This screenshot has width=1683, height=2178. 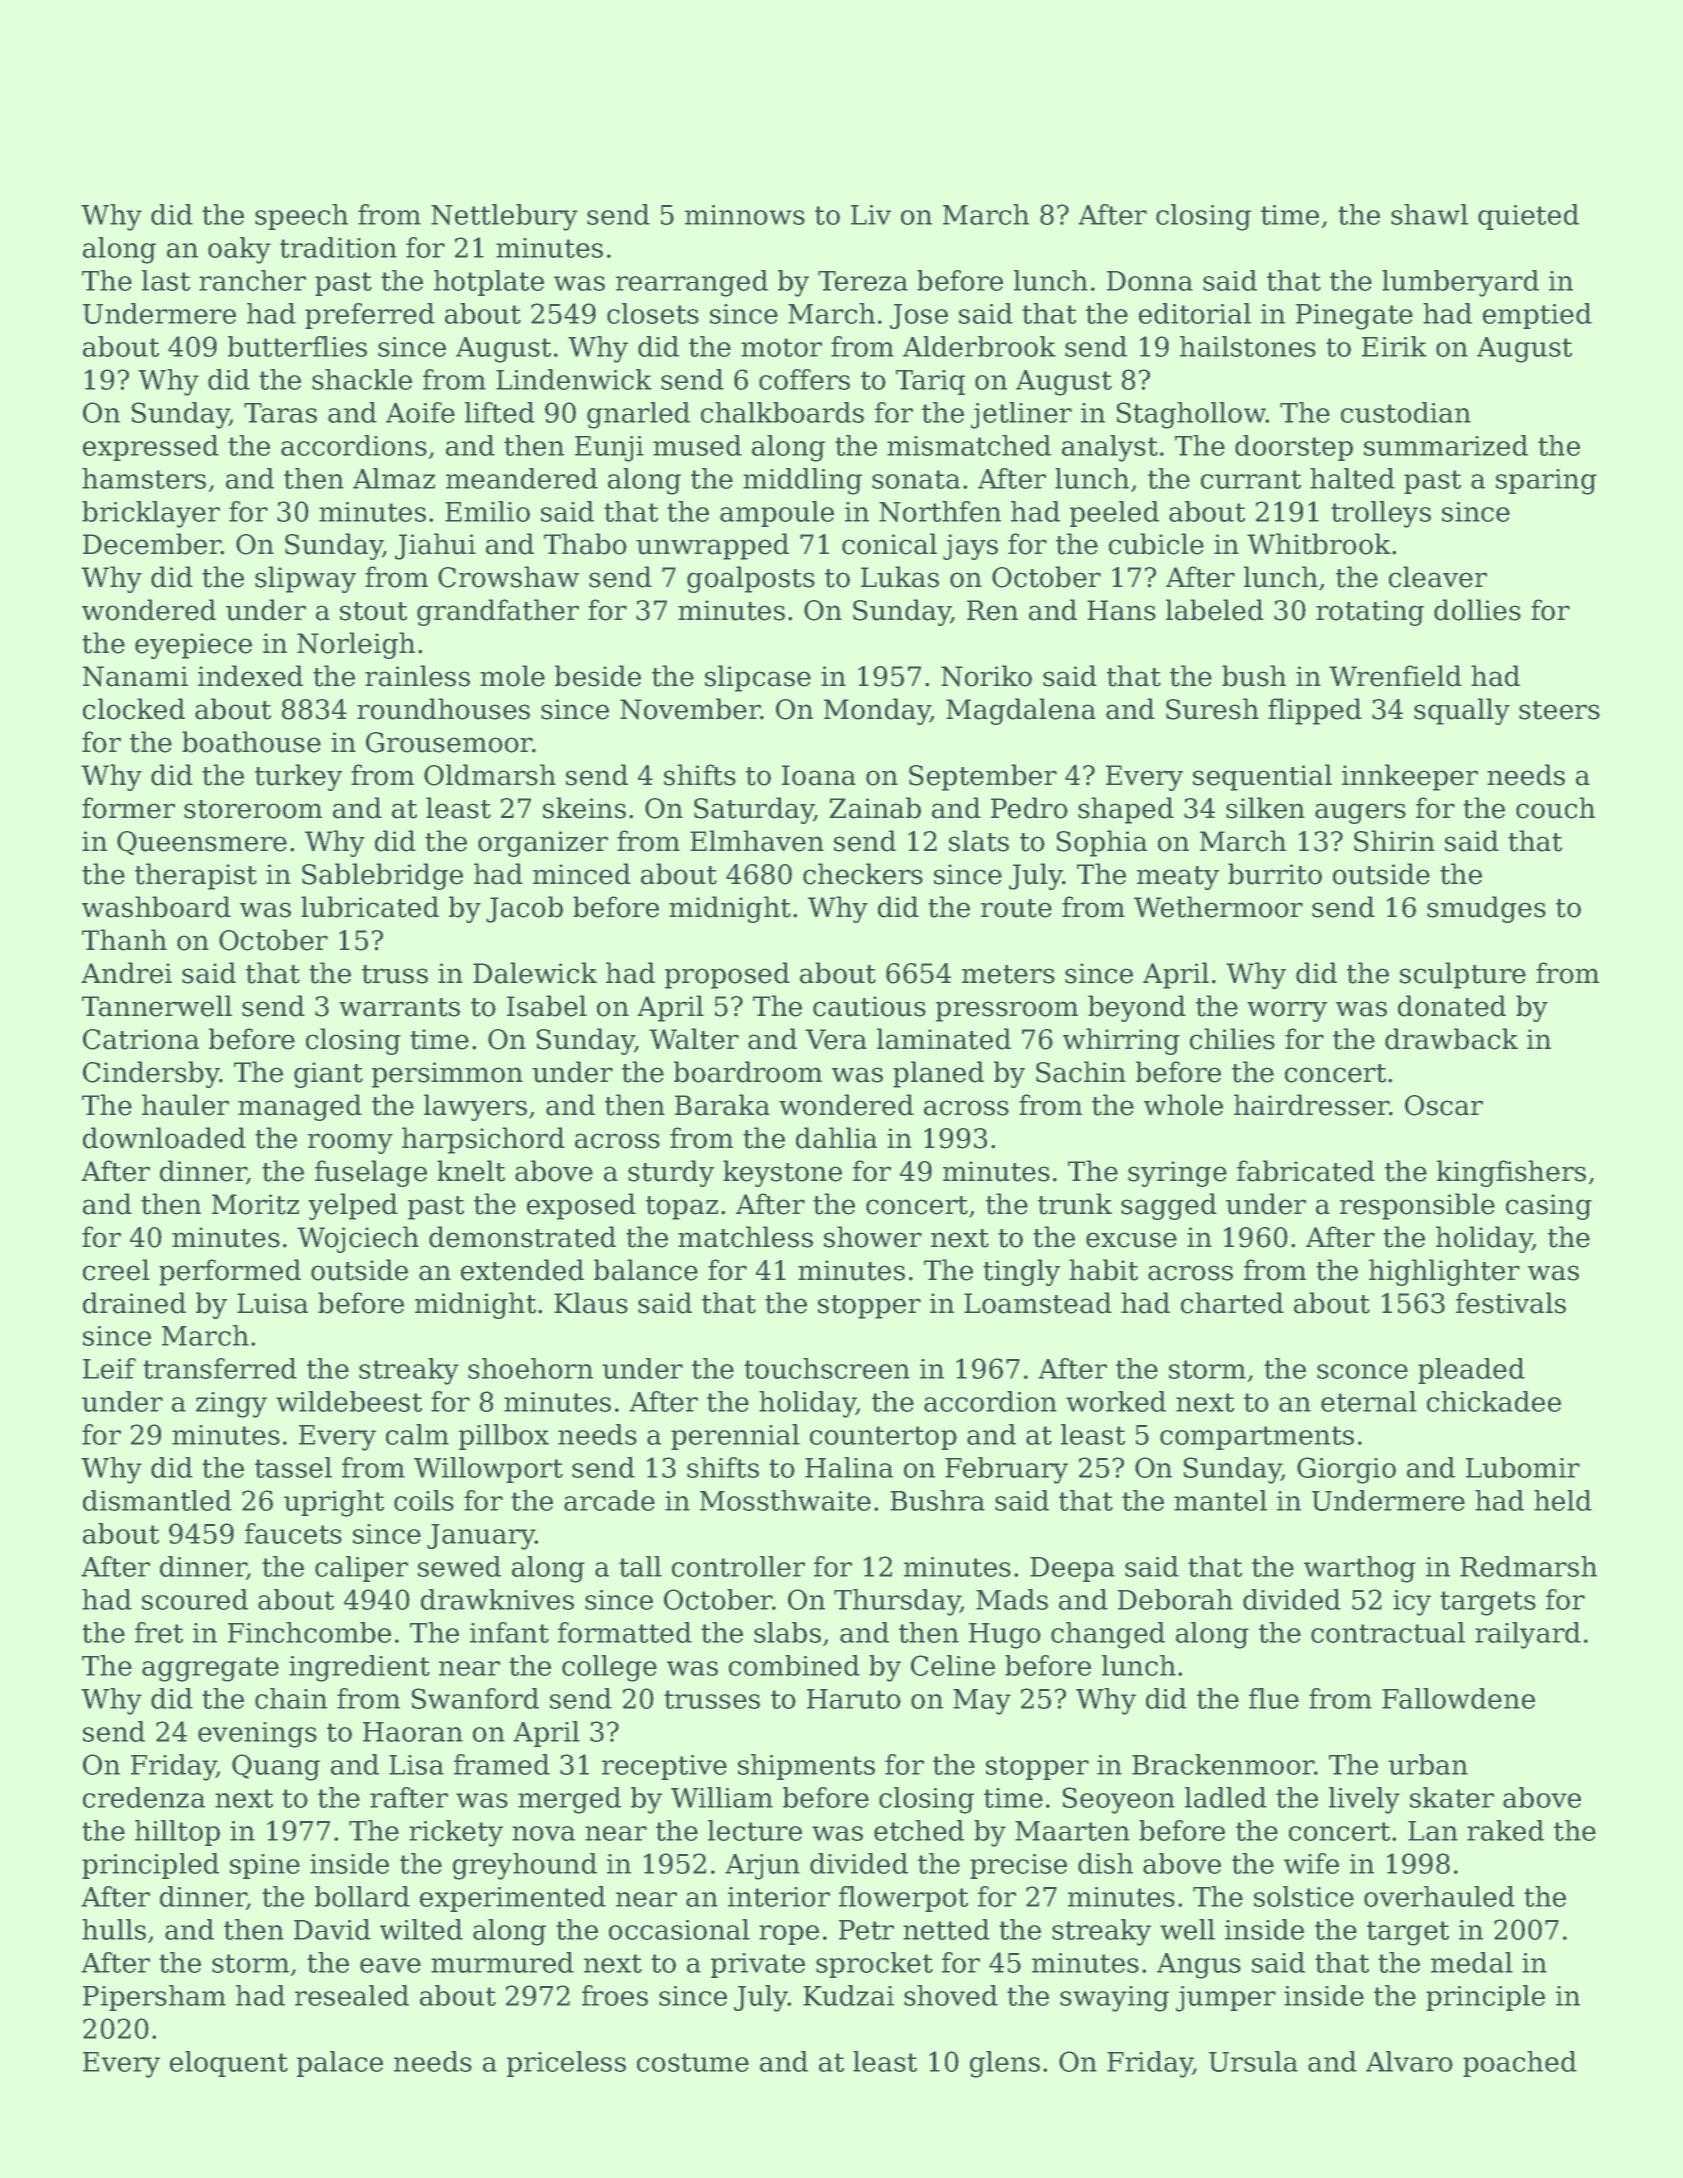 What do you see at coordinates (1511, 1173) in the screenshot?
I see `kingfishers` at bounding box center [1511, 1173].
